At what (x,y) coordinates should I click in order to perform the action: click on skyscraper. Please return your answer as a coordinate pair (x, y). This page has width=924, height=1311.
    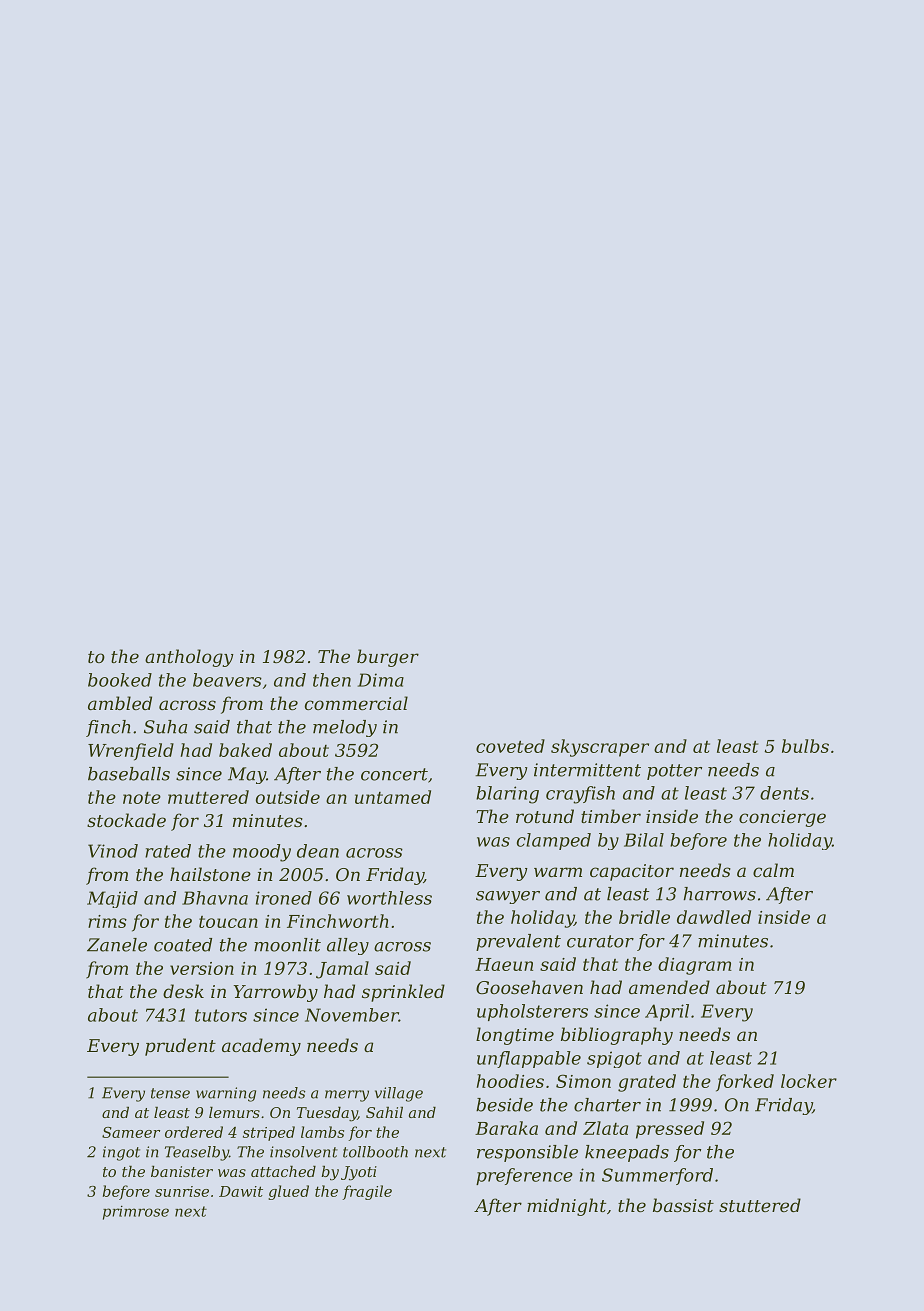
    Looking at the image, I should click on (600, 748).
